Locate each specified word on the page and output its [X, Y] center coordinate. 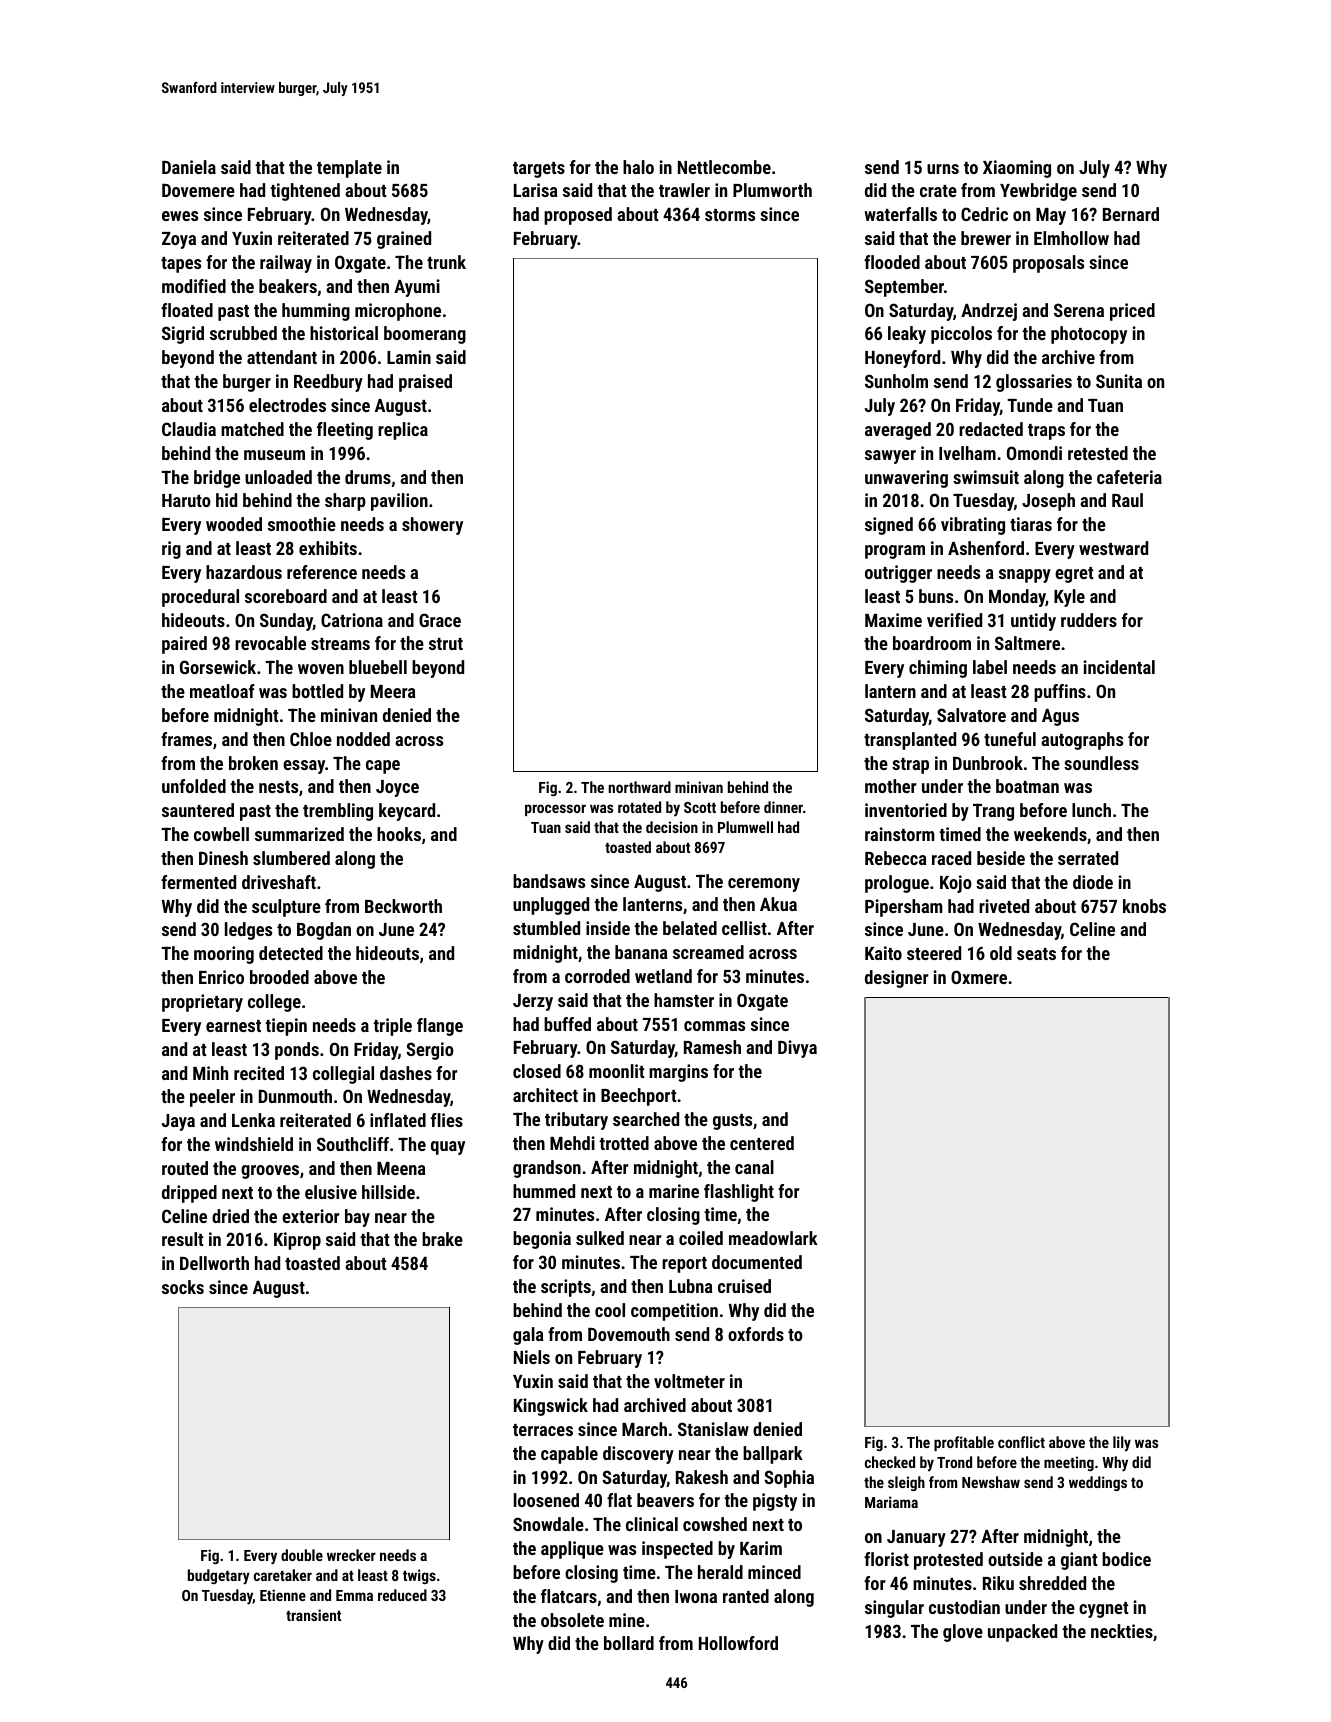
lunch [1091, 810]
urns [943, 169]
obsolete [572, 1620]
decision [672, 827]
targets [539, 170]
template [349, 169]
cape [383, 767]
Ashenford [986, 548]
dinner [783, 807]
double [302, 1555]
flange [440, 1027]
